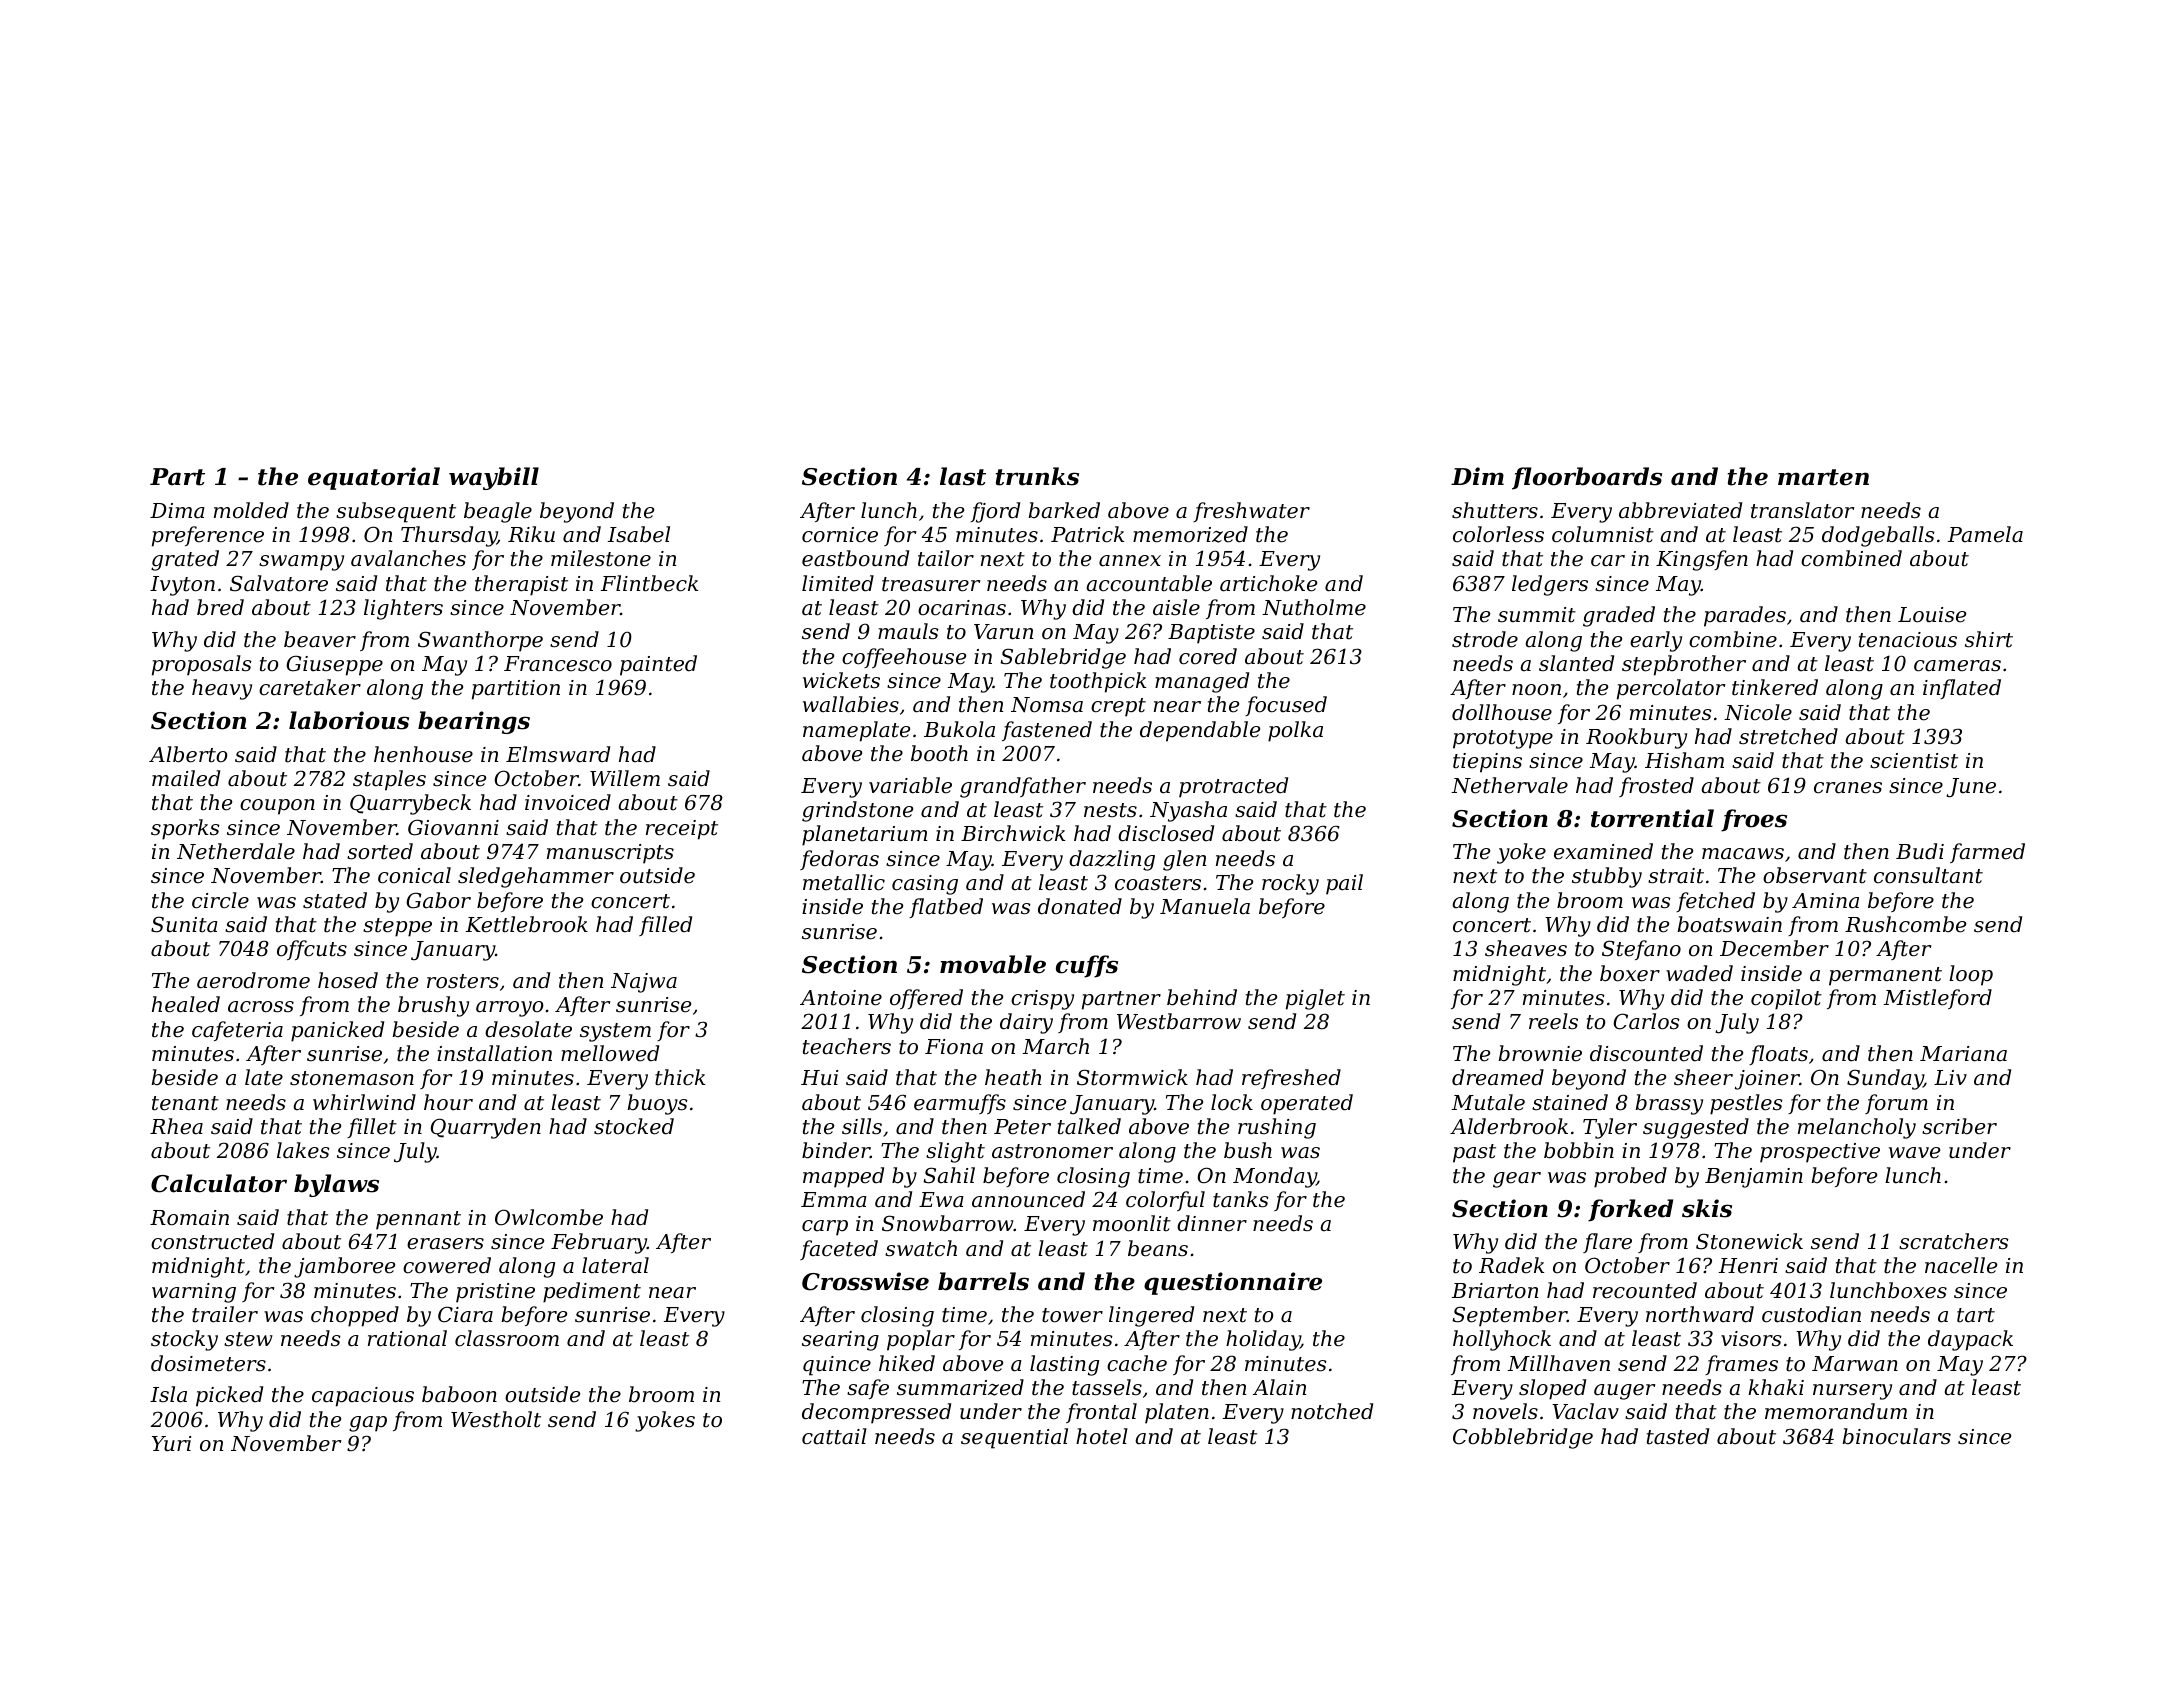 Image resolution: width=2178 pixels, height=1683 pixels. Describe the element at coordinates (496, 1419) in the screenshot. I see `Westholt` at that location.
